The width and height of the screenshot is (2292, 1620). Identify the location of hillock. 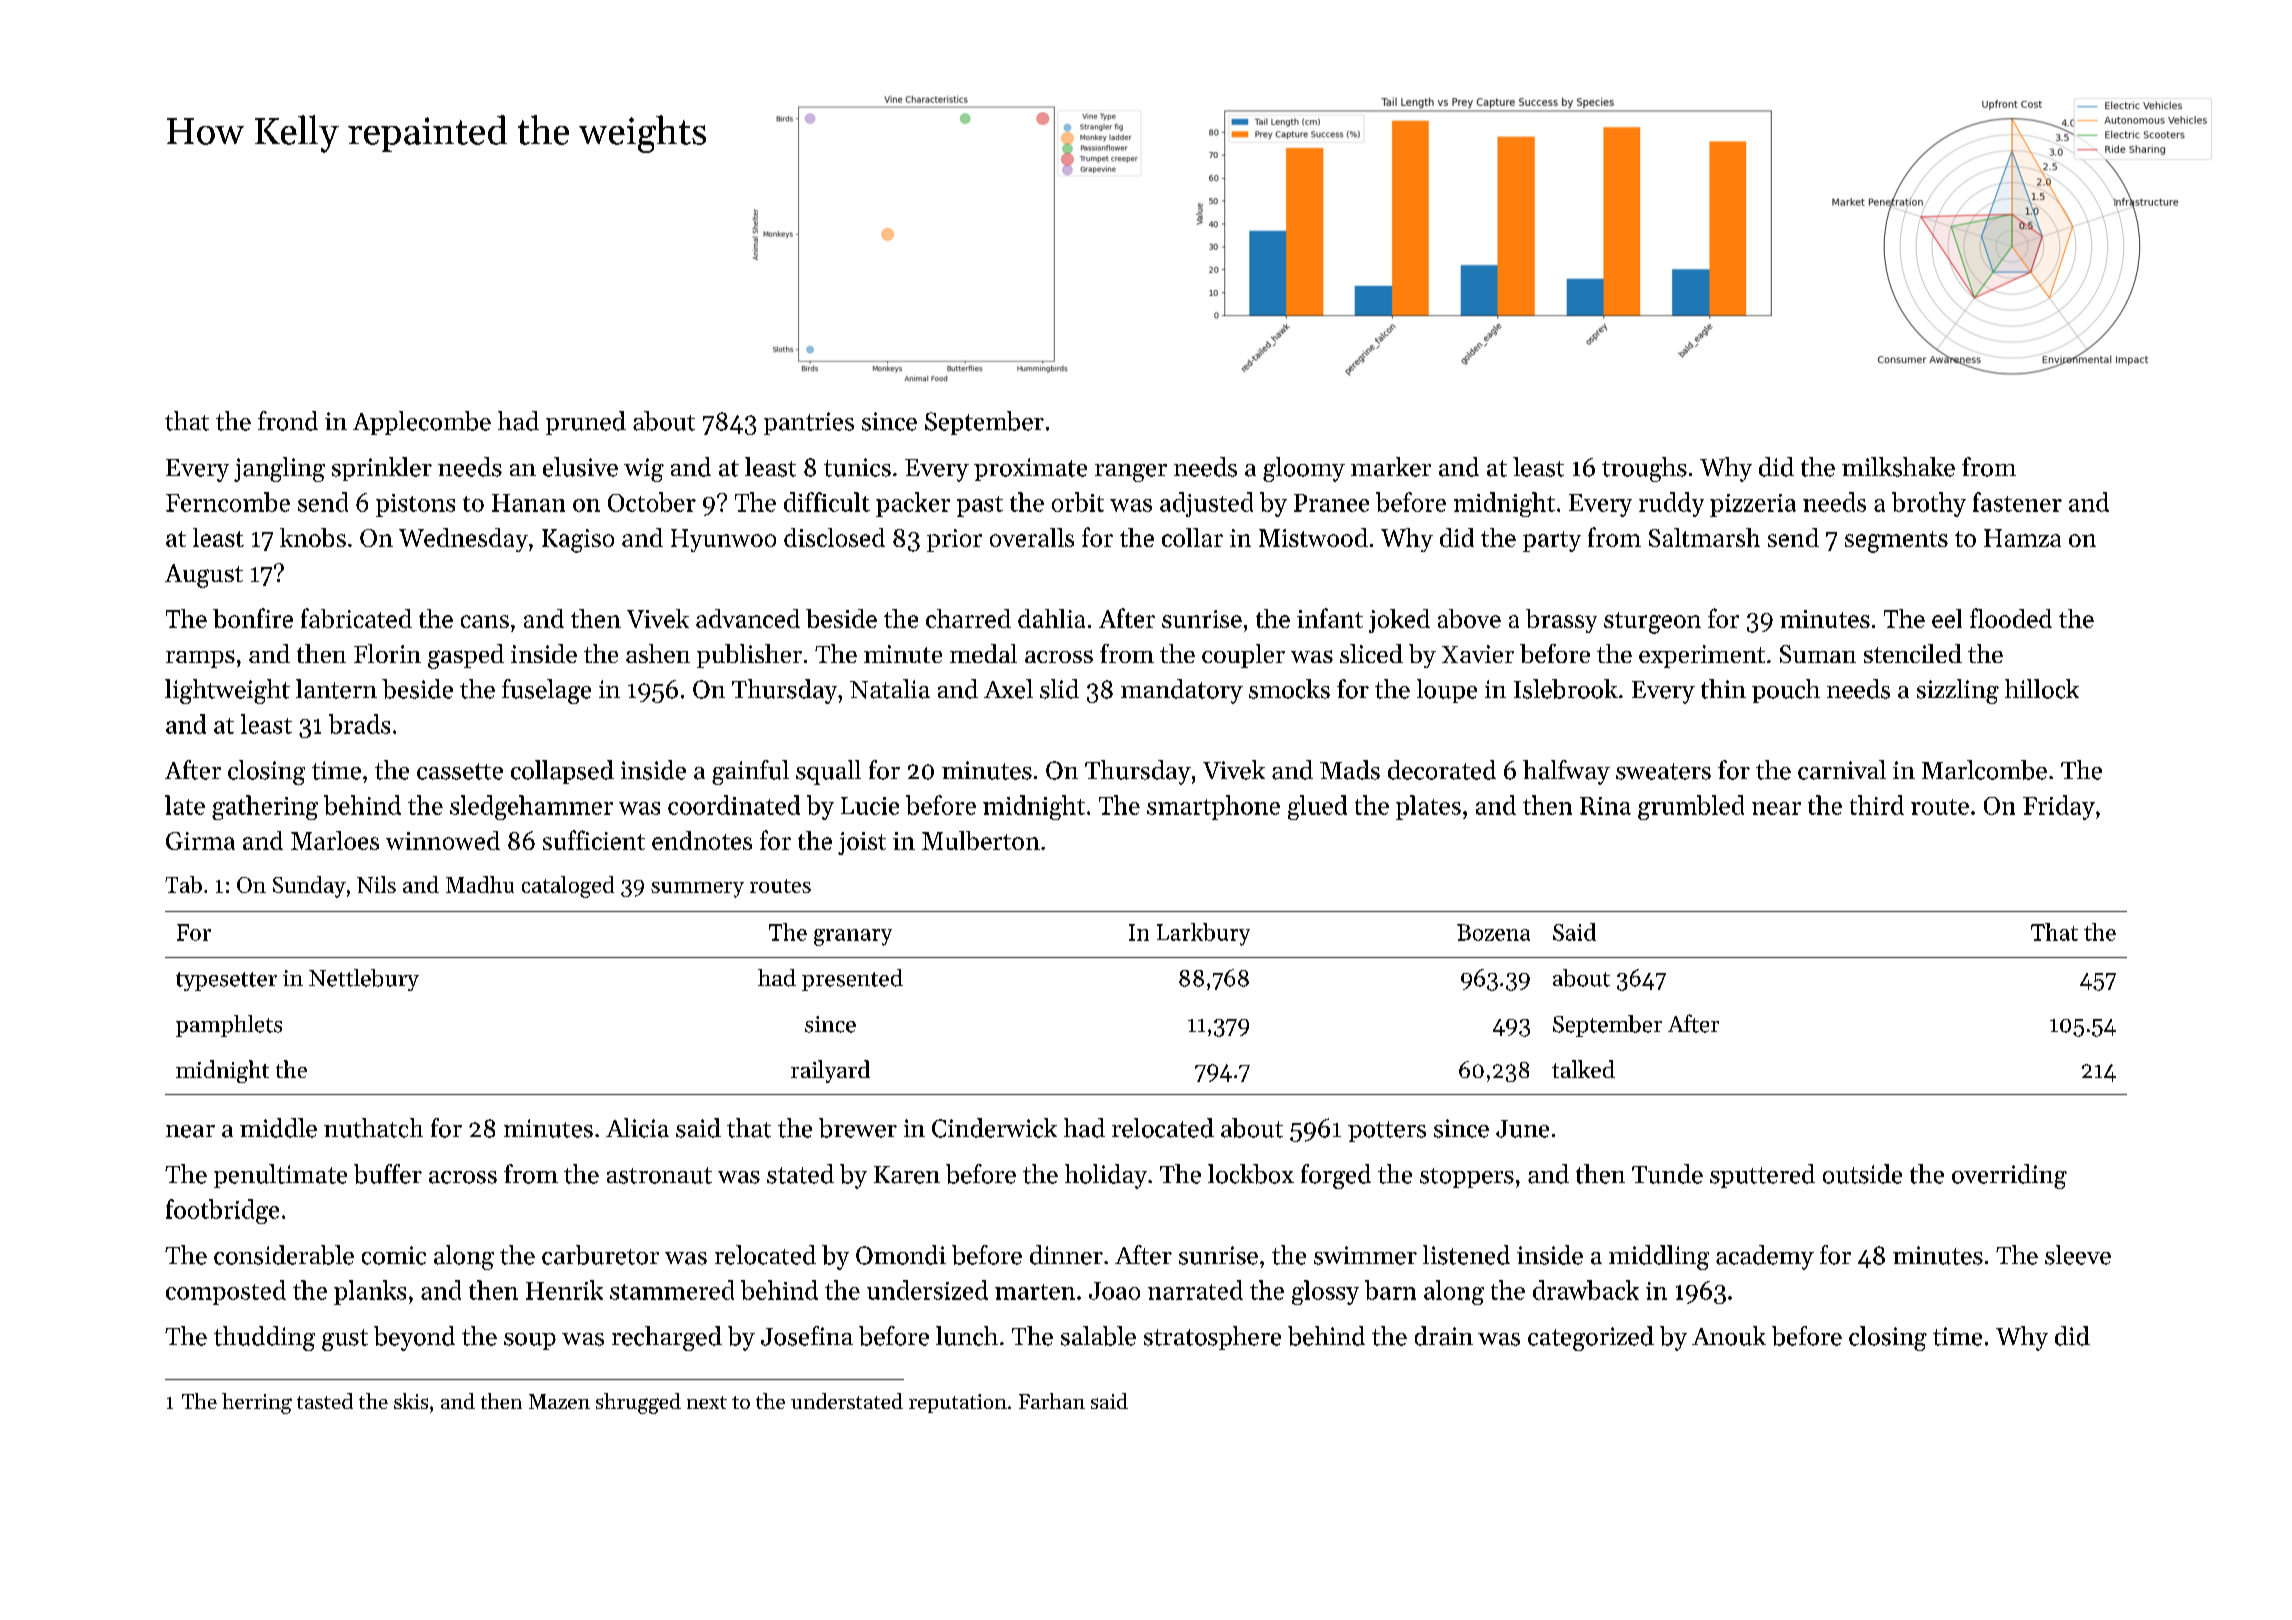
(2042, 689).
